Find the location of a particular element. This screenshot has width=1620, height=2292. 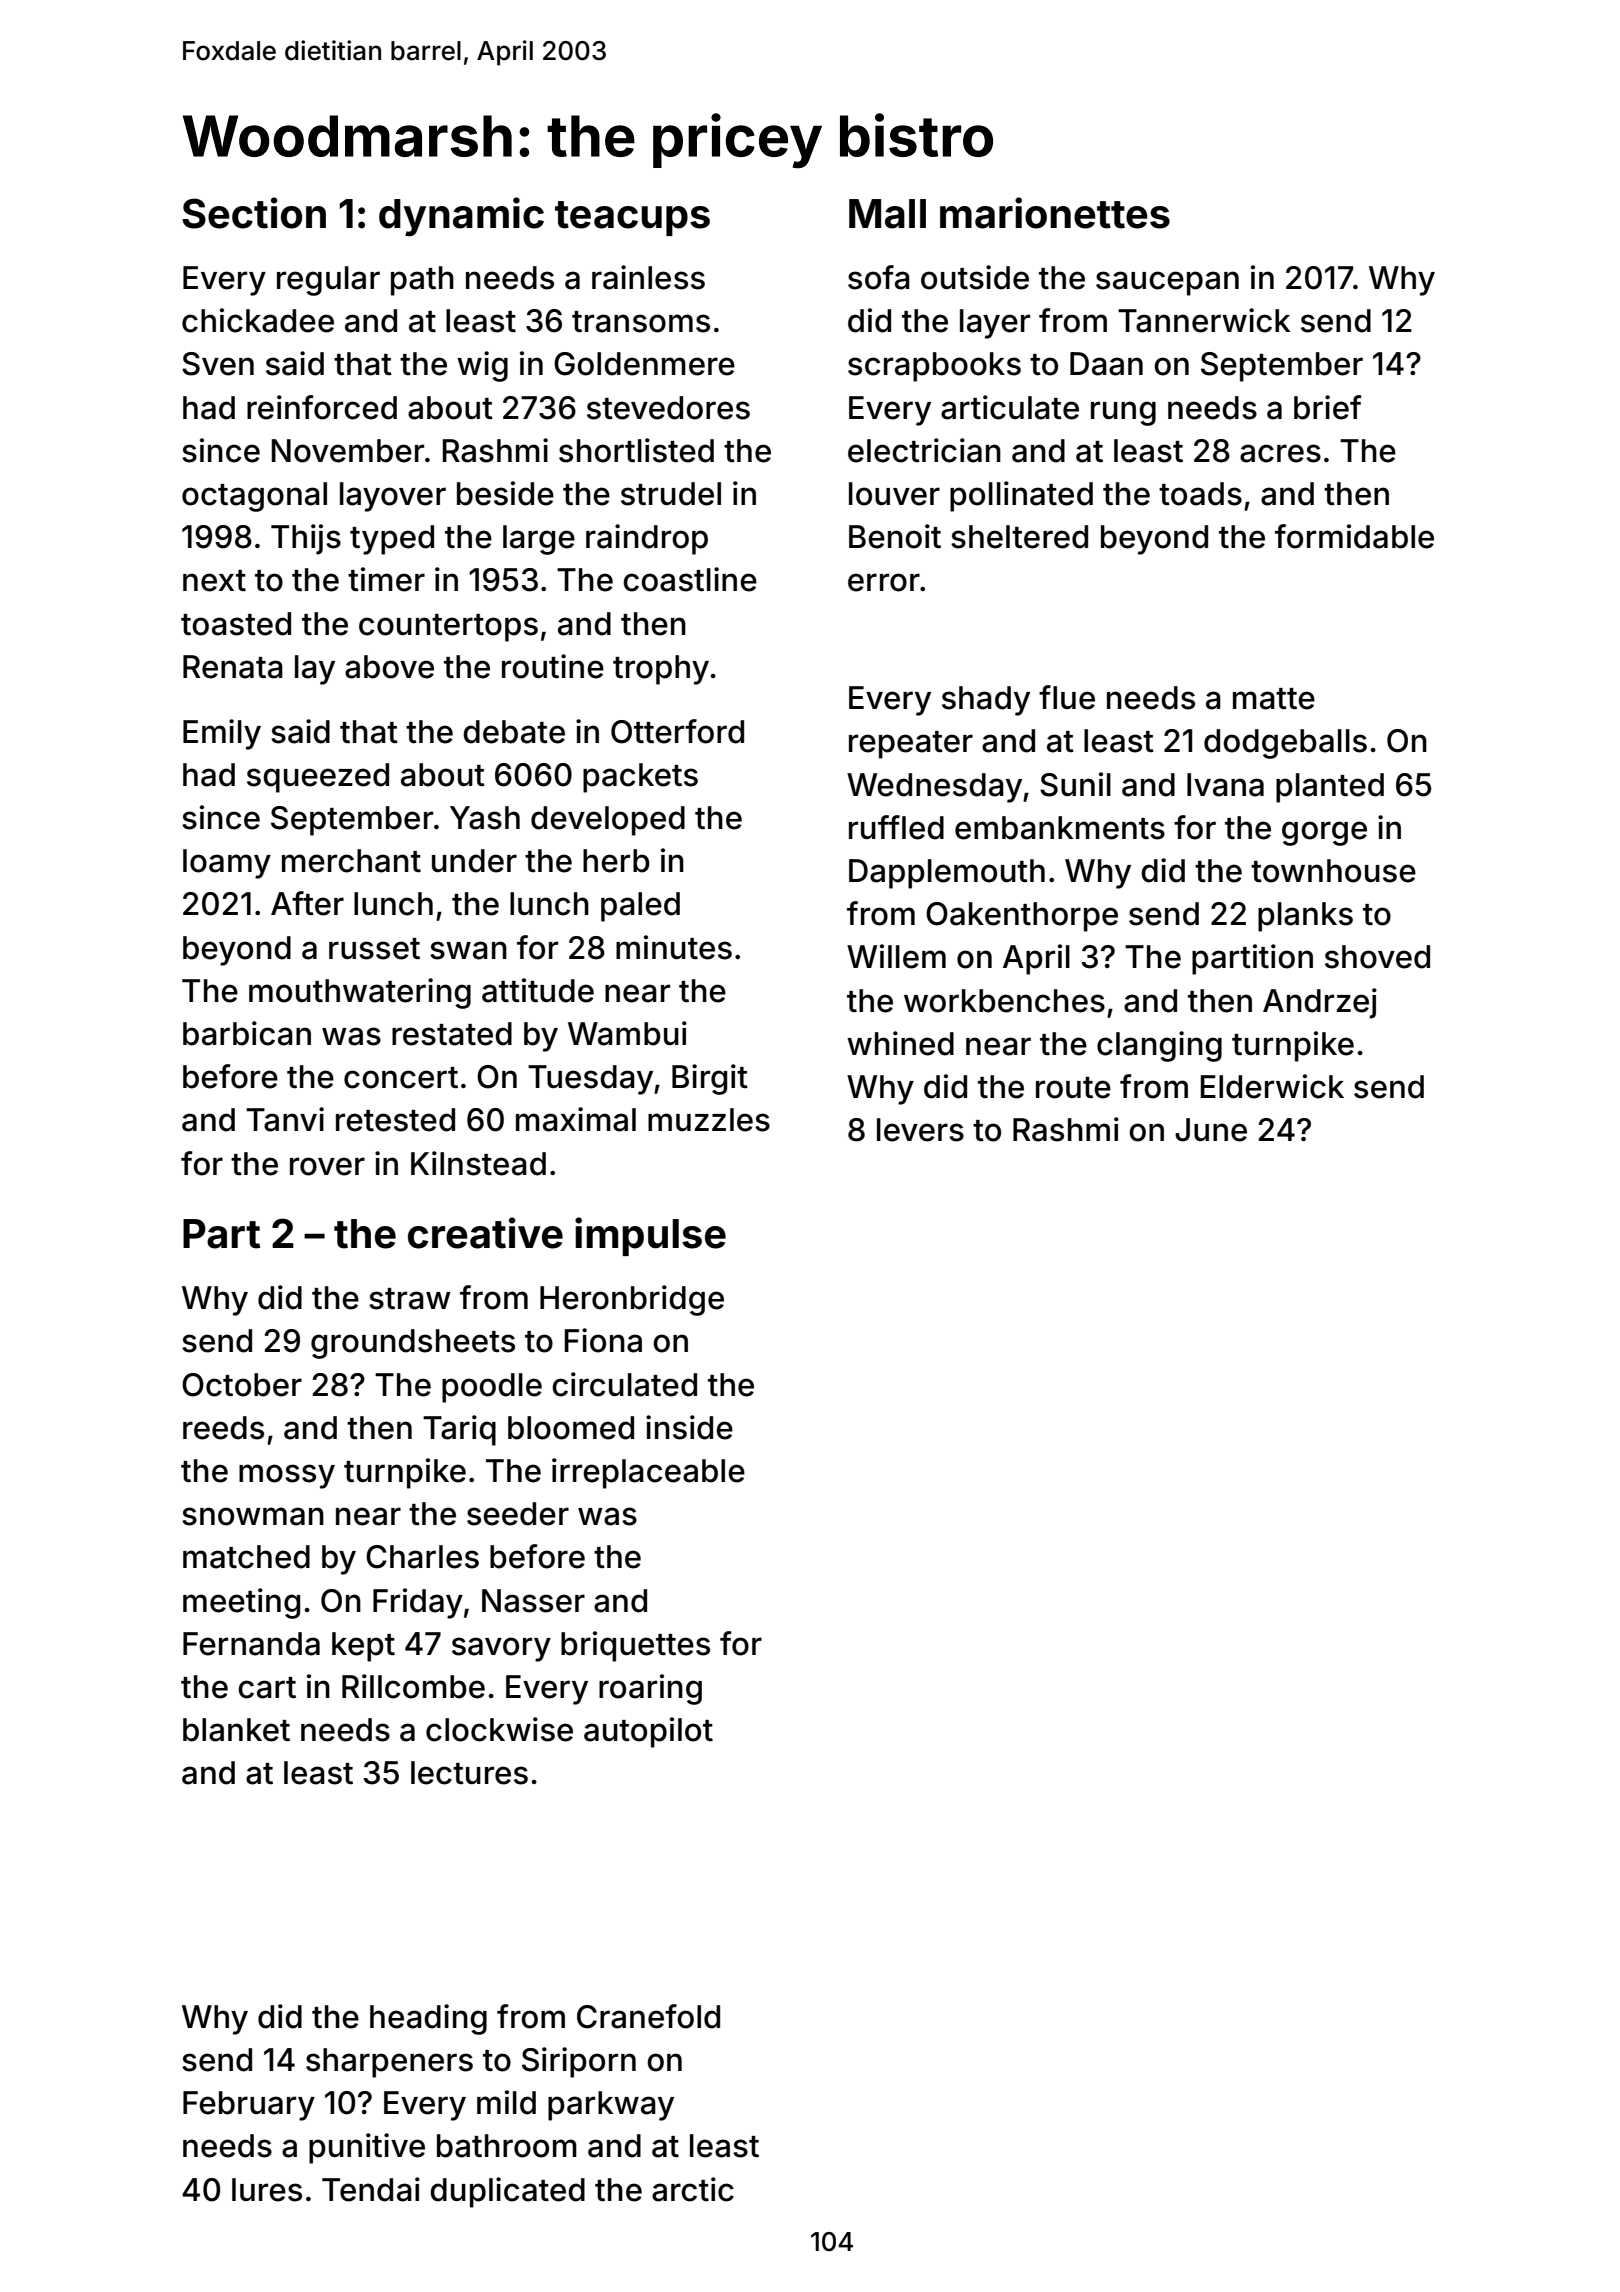

outside is located at coordinates (975, 277).
